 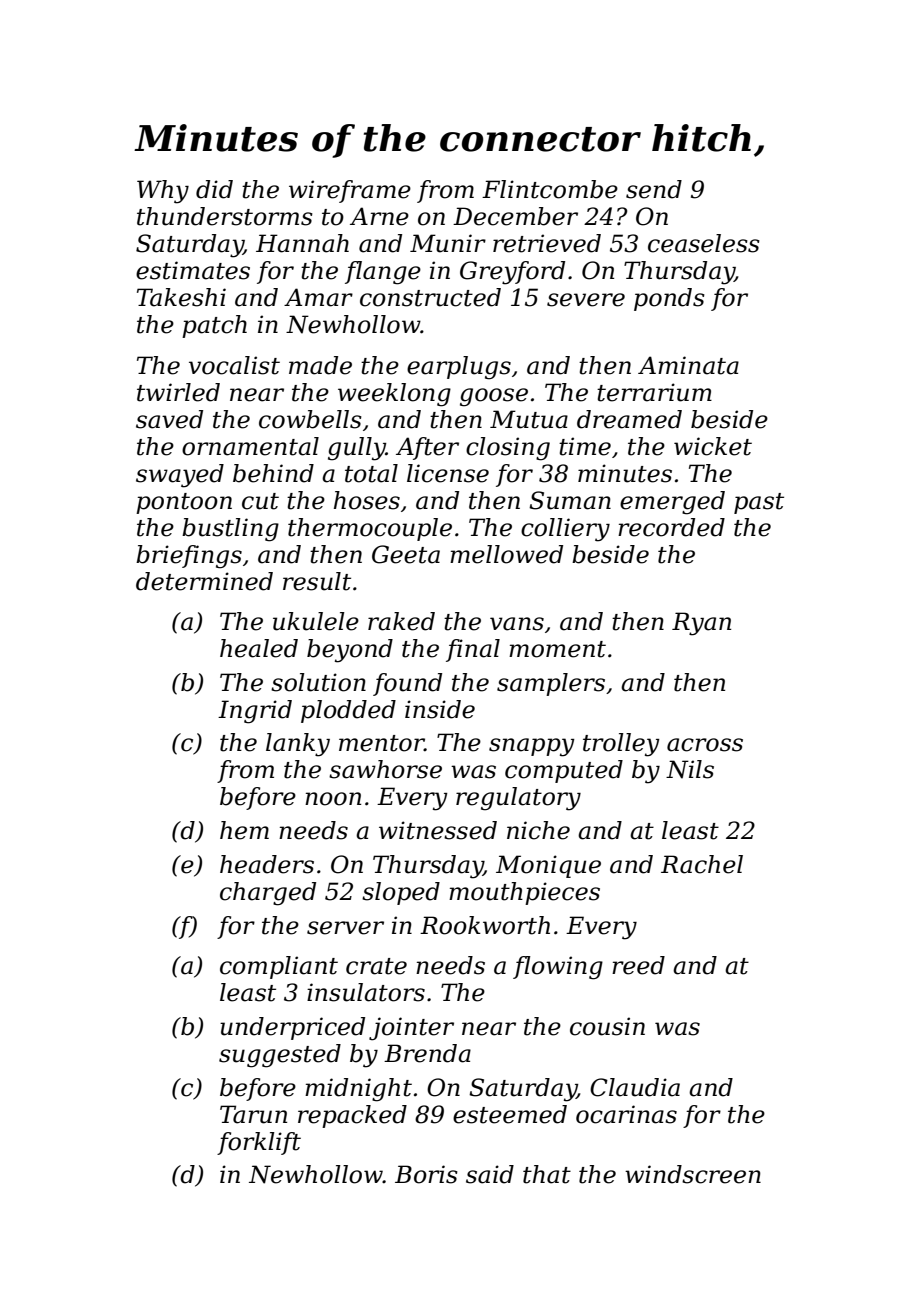 What do you see at coordinates (459, 368) in the document?
I see `earplugs` at bounding box center [459, 368].
